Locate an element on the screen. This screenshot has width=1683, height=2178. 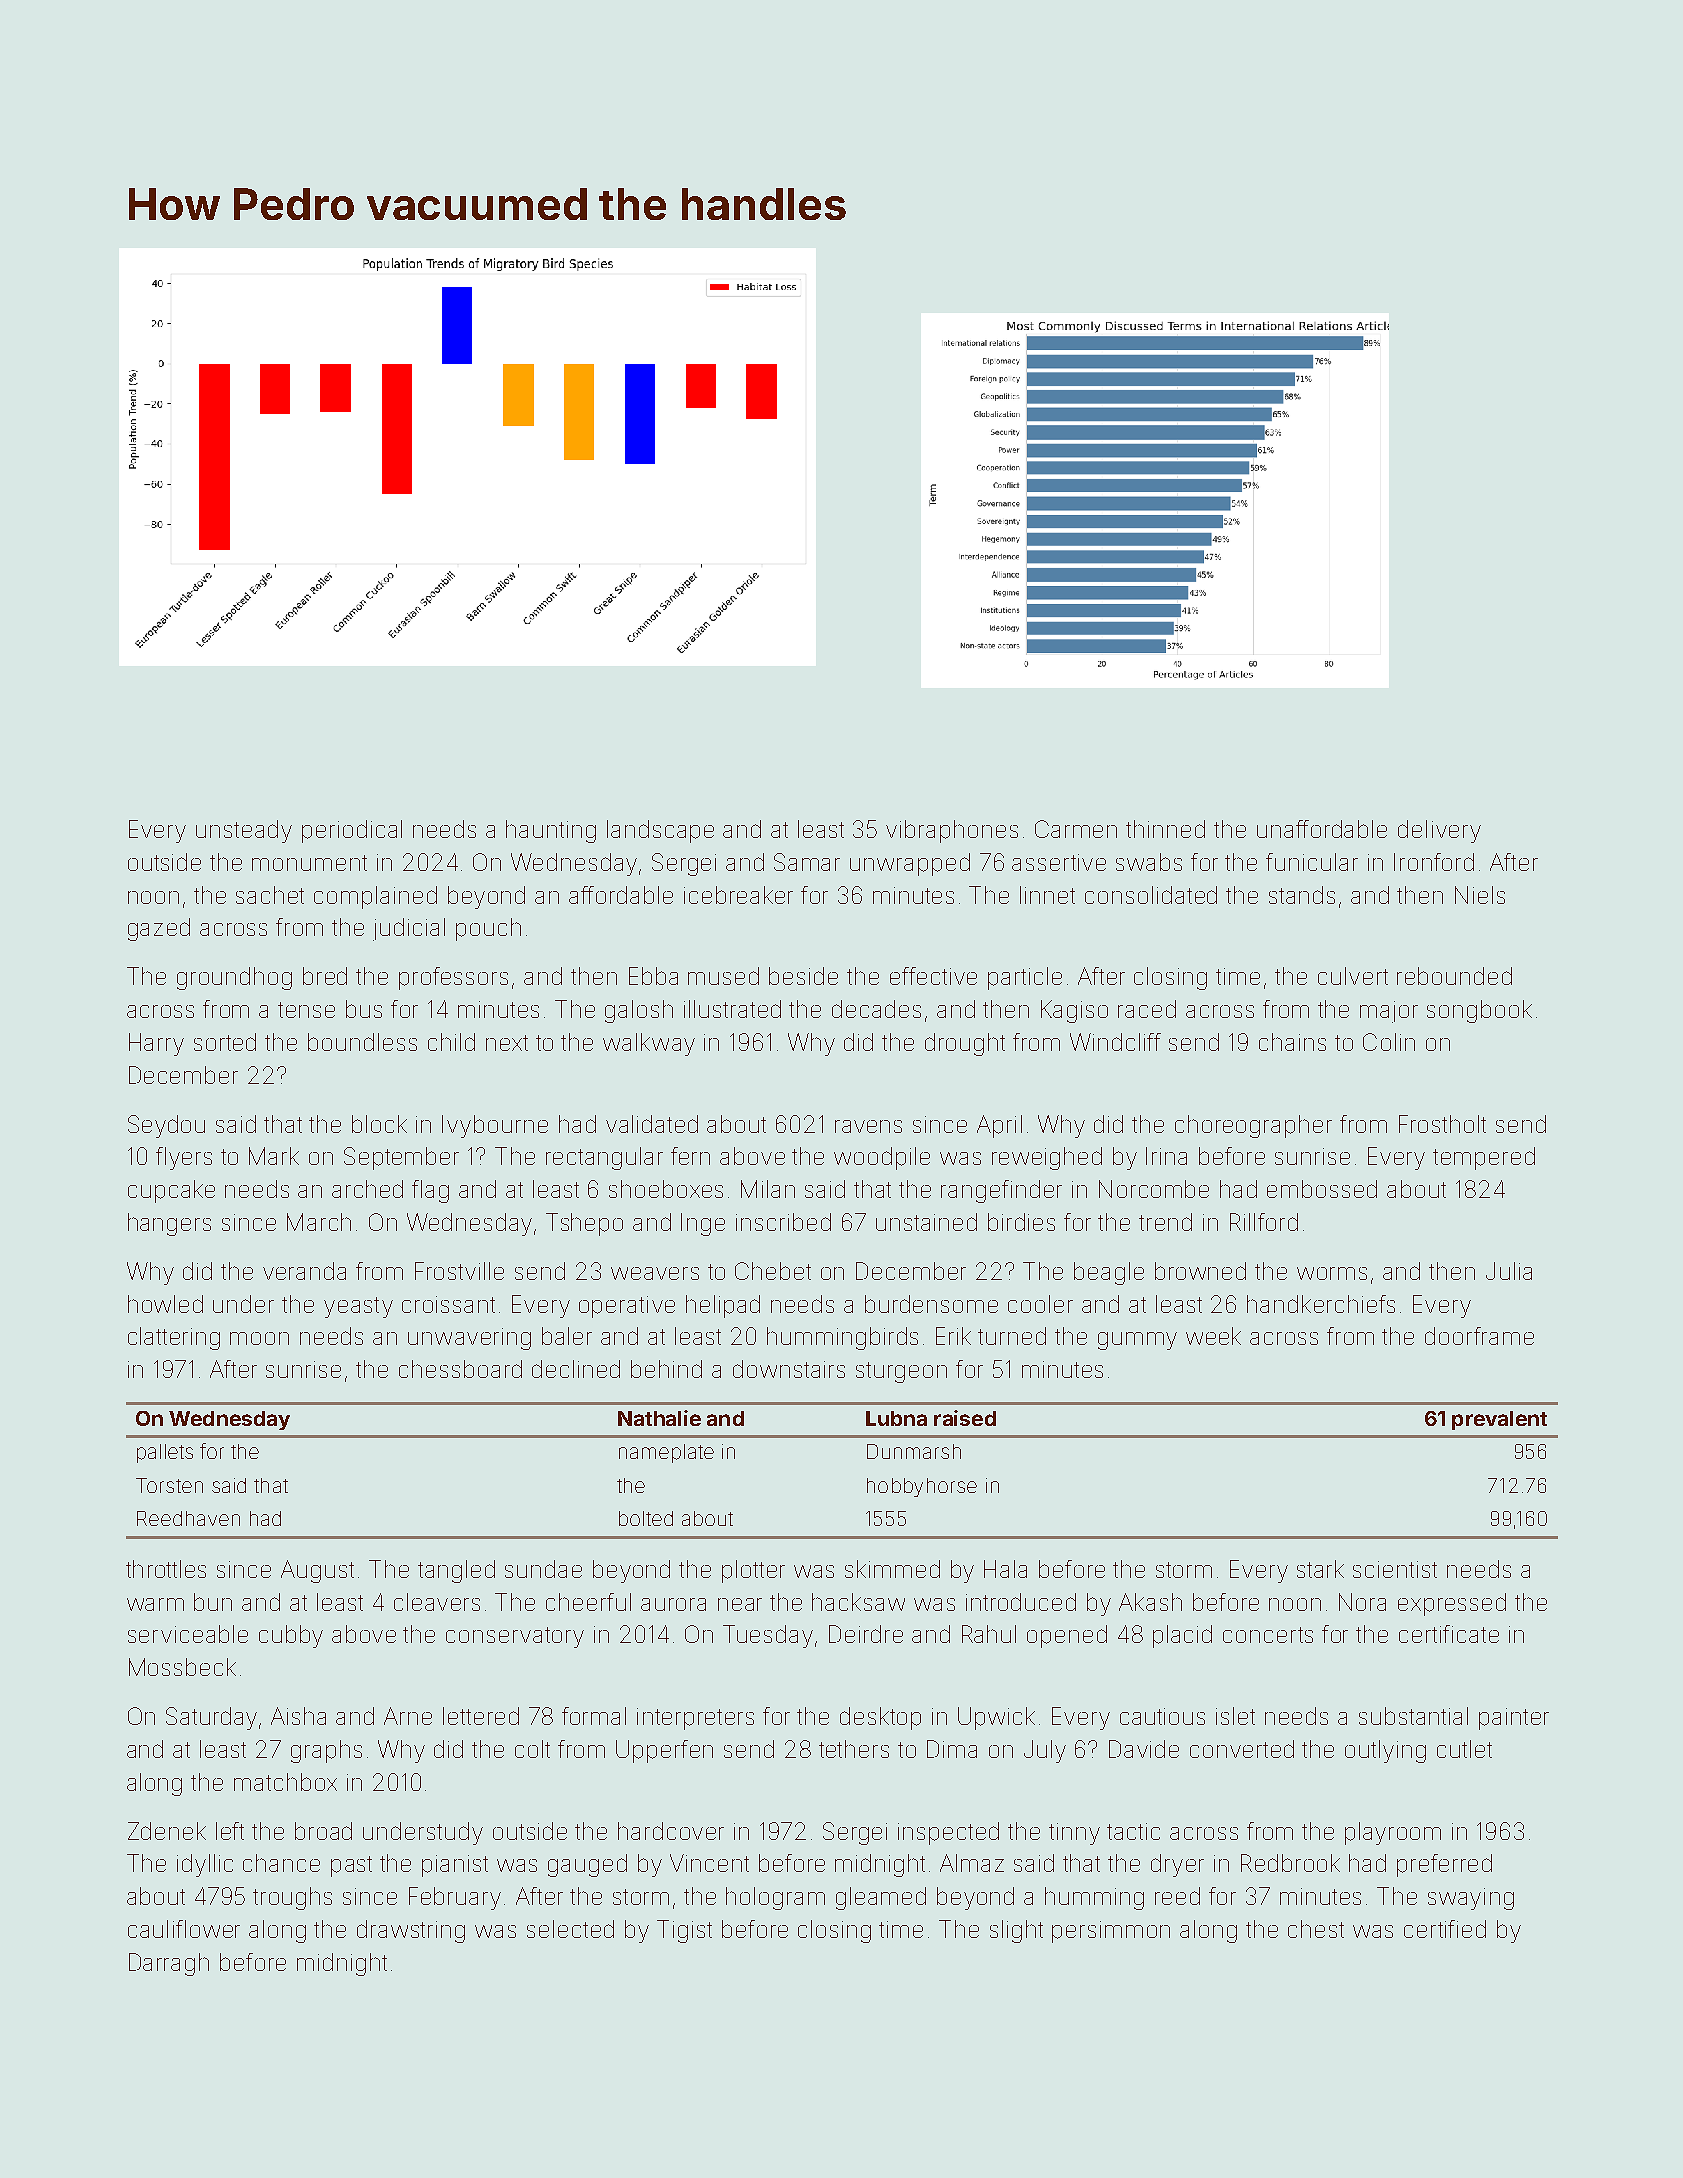
chessboard is located at coordinates (460, 1369).
